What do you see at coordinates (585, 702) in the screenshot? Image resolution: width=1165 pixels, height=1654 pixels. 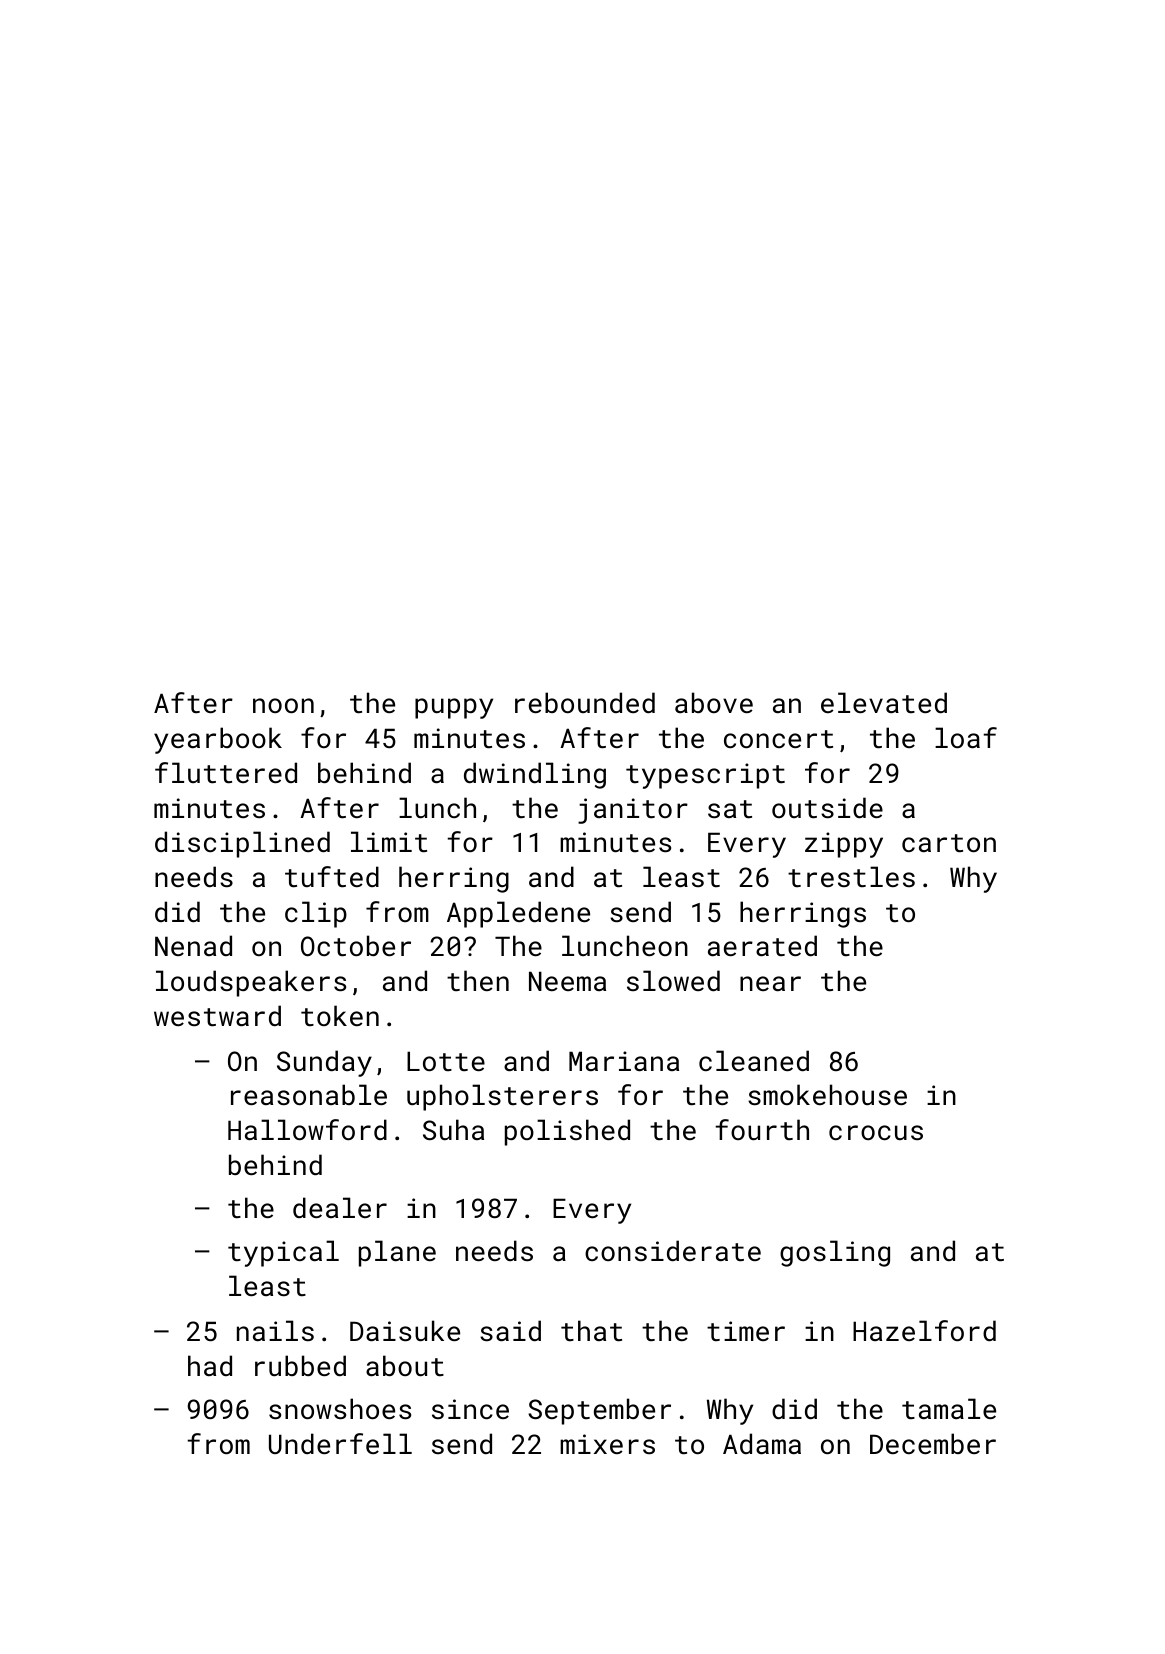 I see `rebounded` at bounding box center [585, 702].
